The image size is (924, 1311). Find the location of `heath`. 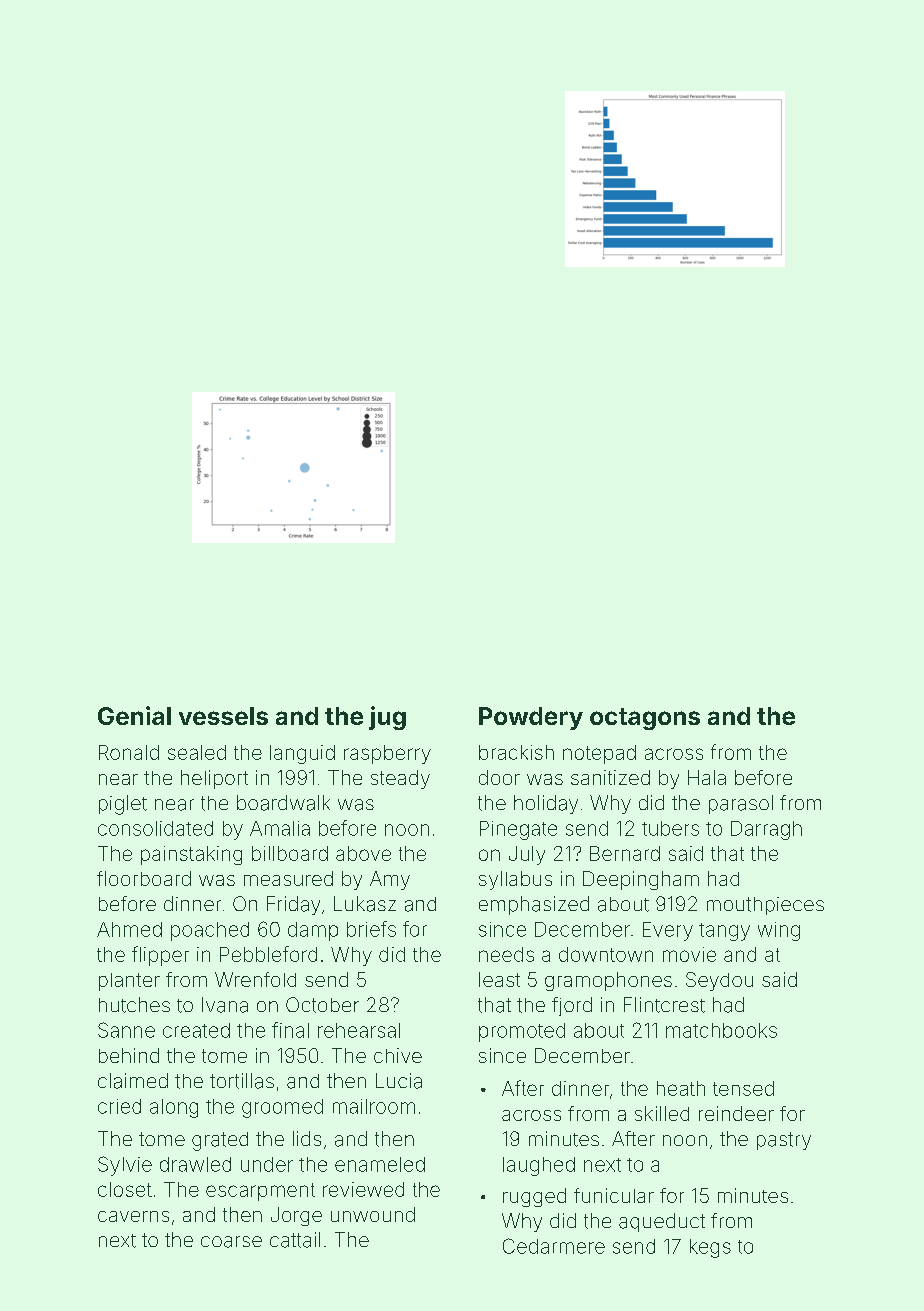

heath is located at coordinates (681, 1088).
